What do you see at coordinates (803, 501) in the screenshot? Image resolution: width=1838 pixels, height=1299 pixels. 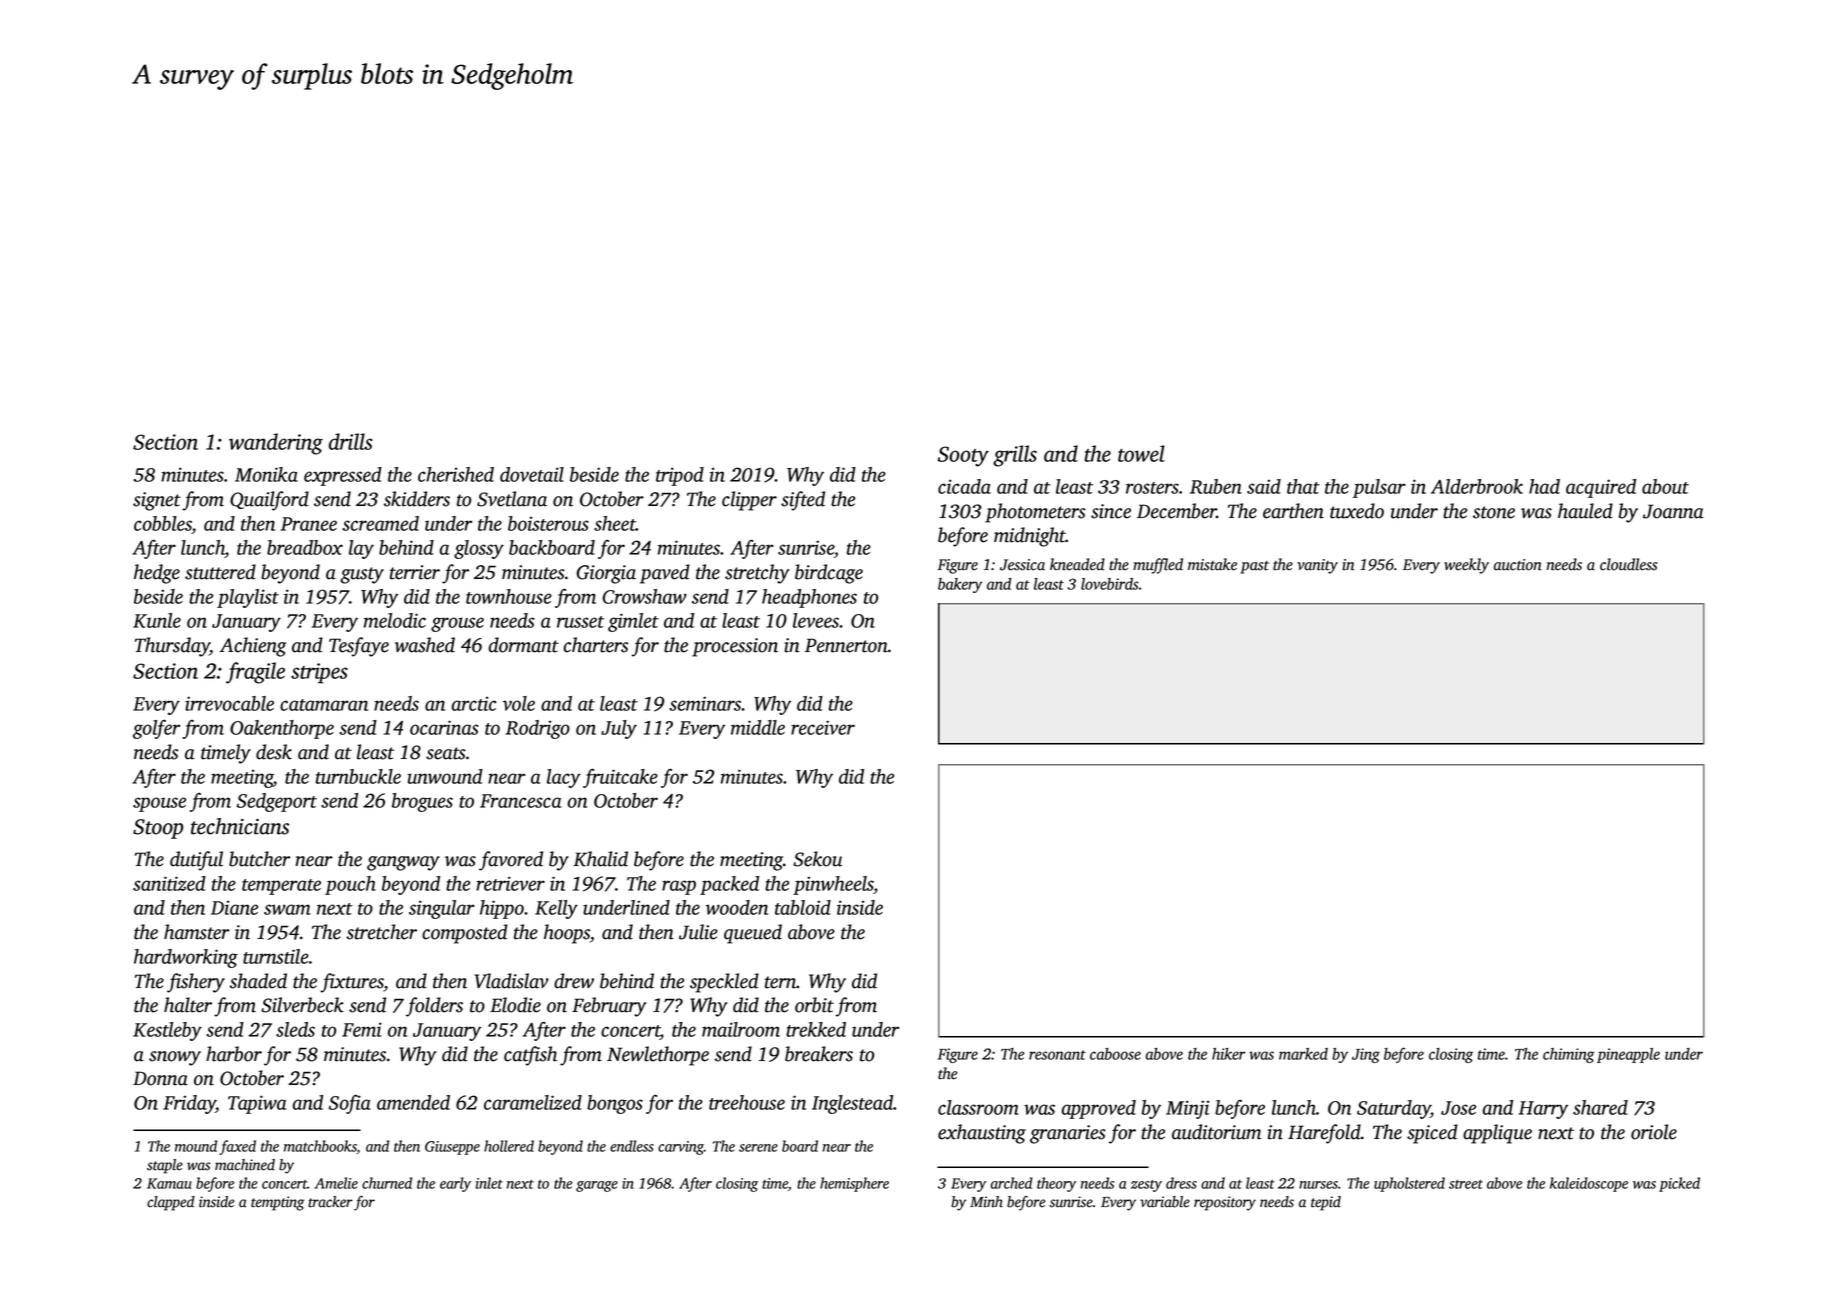 I see `sifted` at bounding box center [803, 501].
